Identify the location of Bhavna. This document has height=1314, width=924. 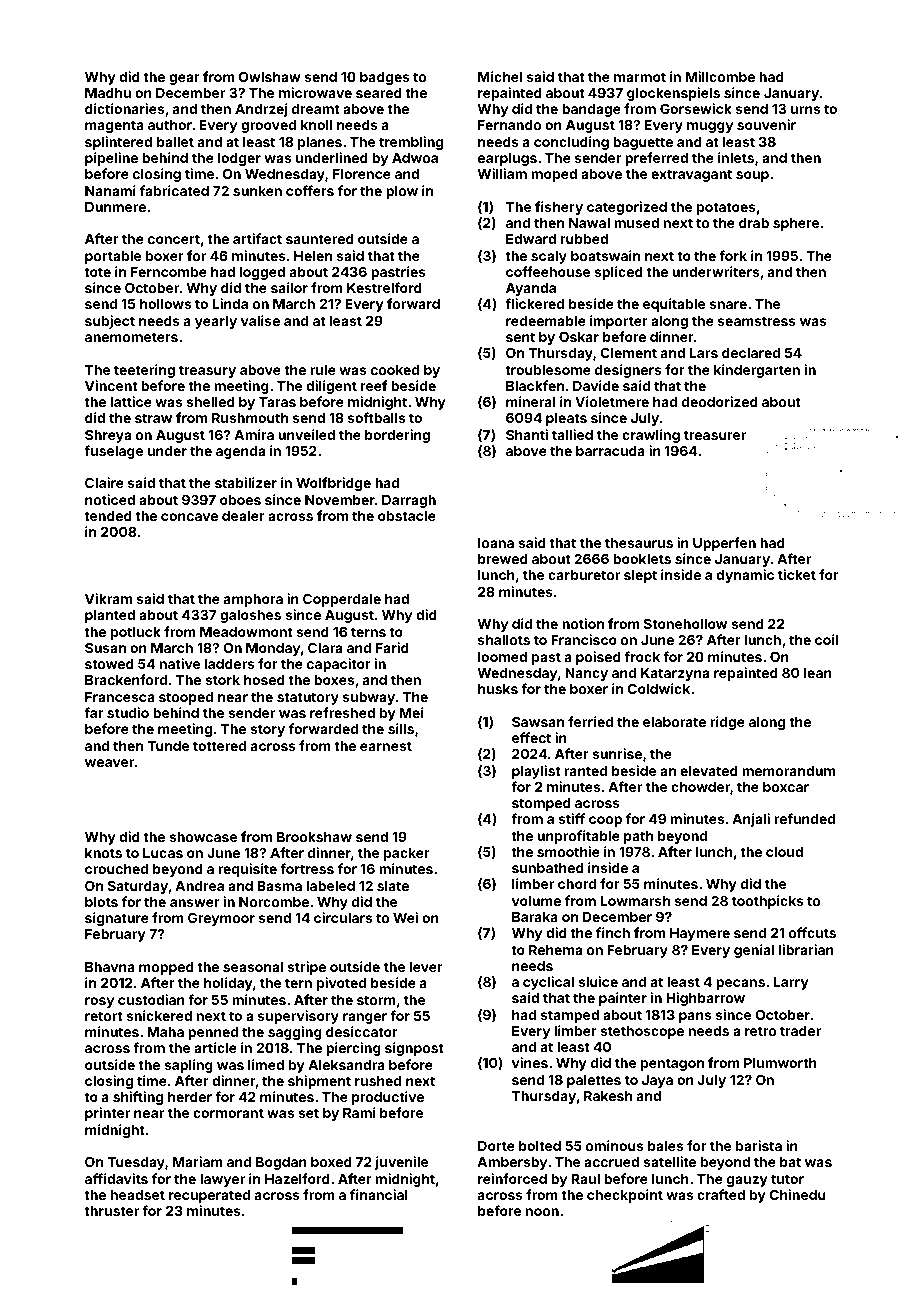
(110, 967).
